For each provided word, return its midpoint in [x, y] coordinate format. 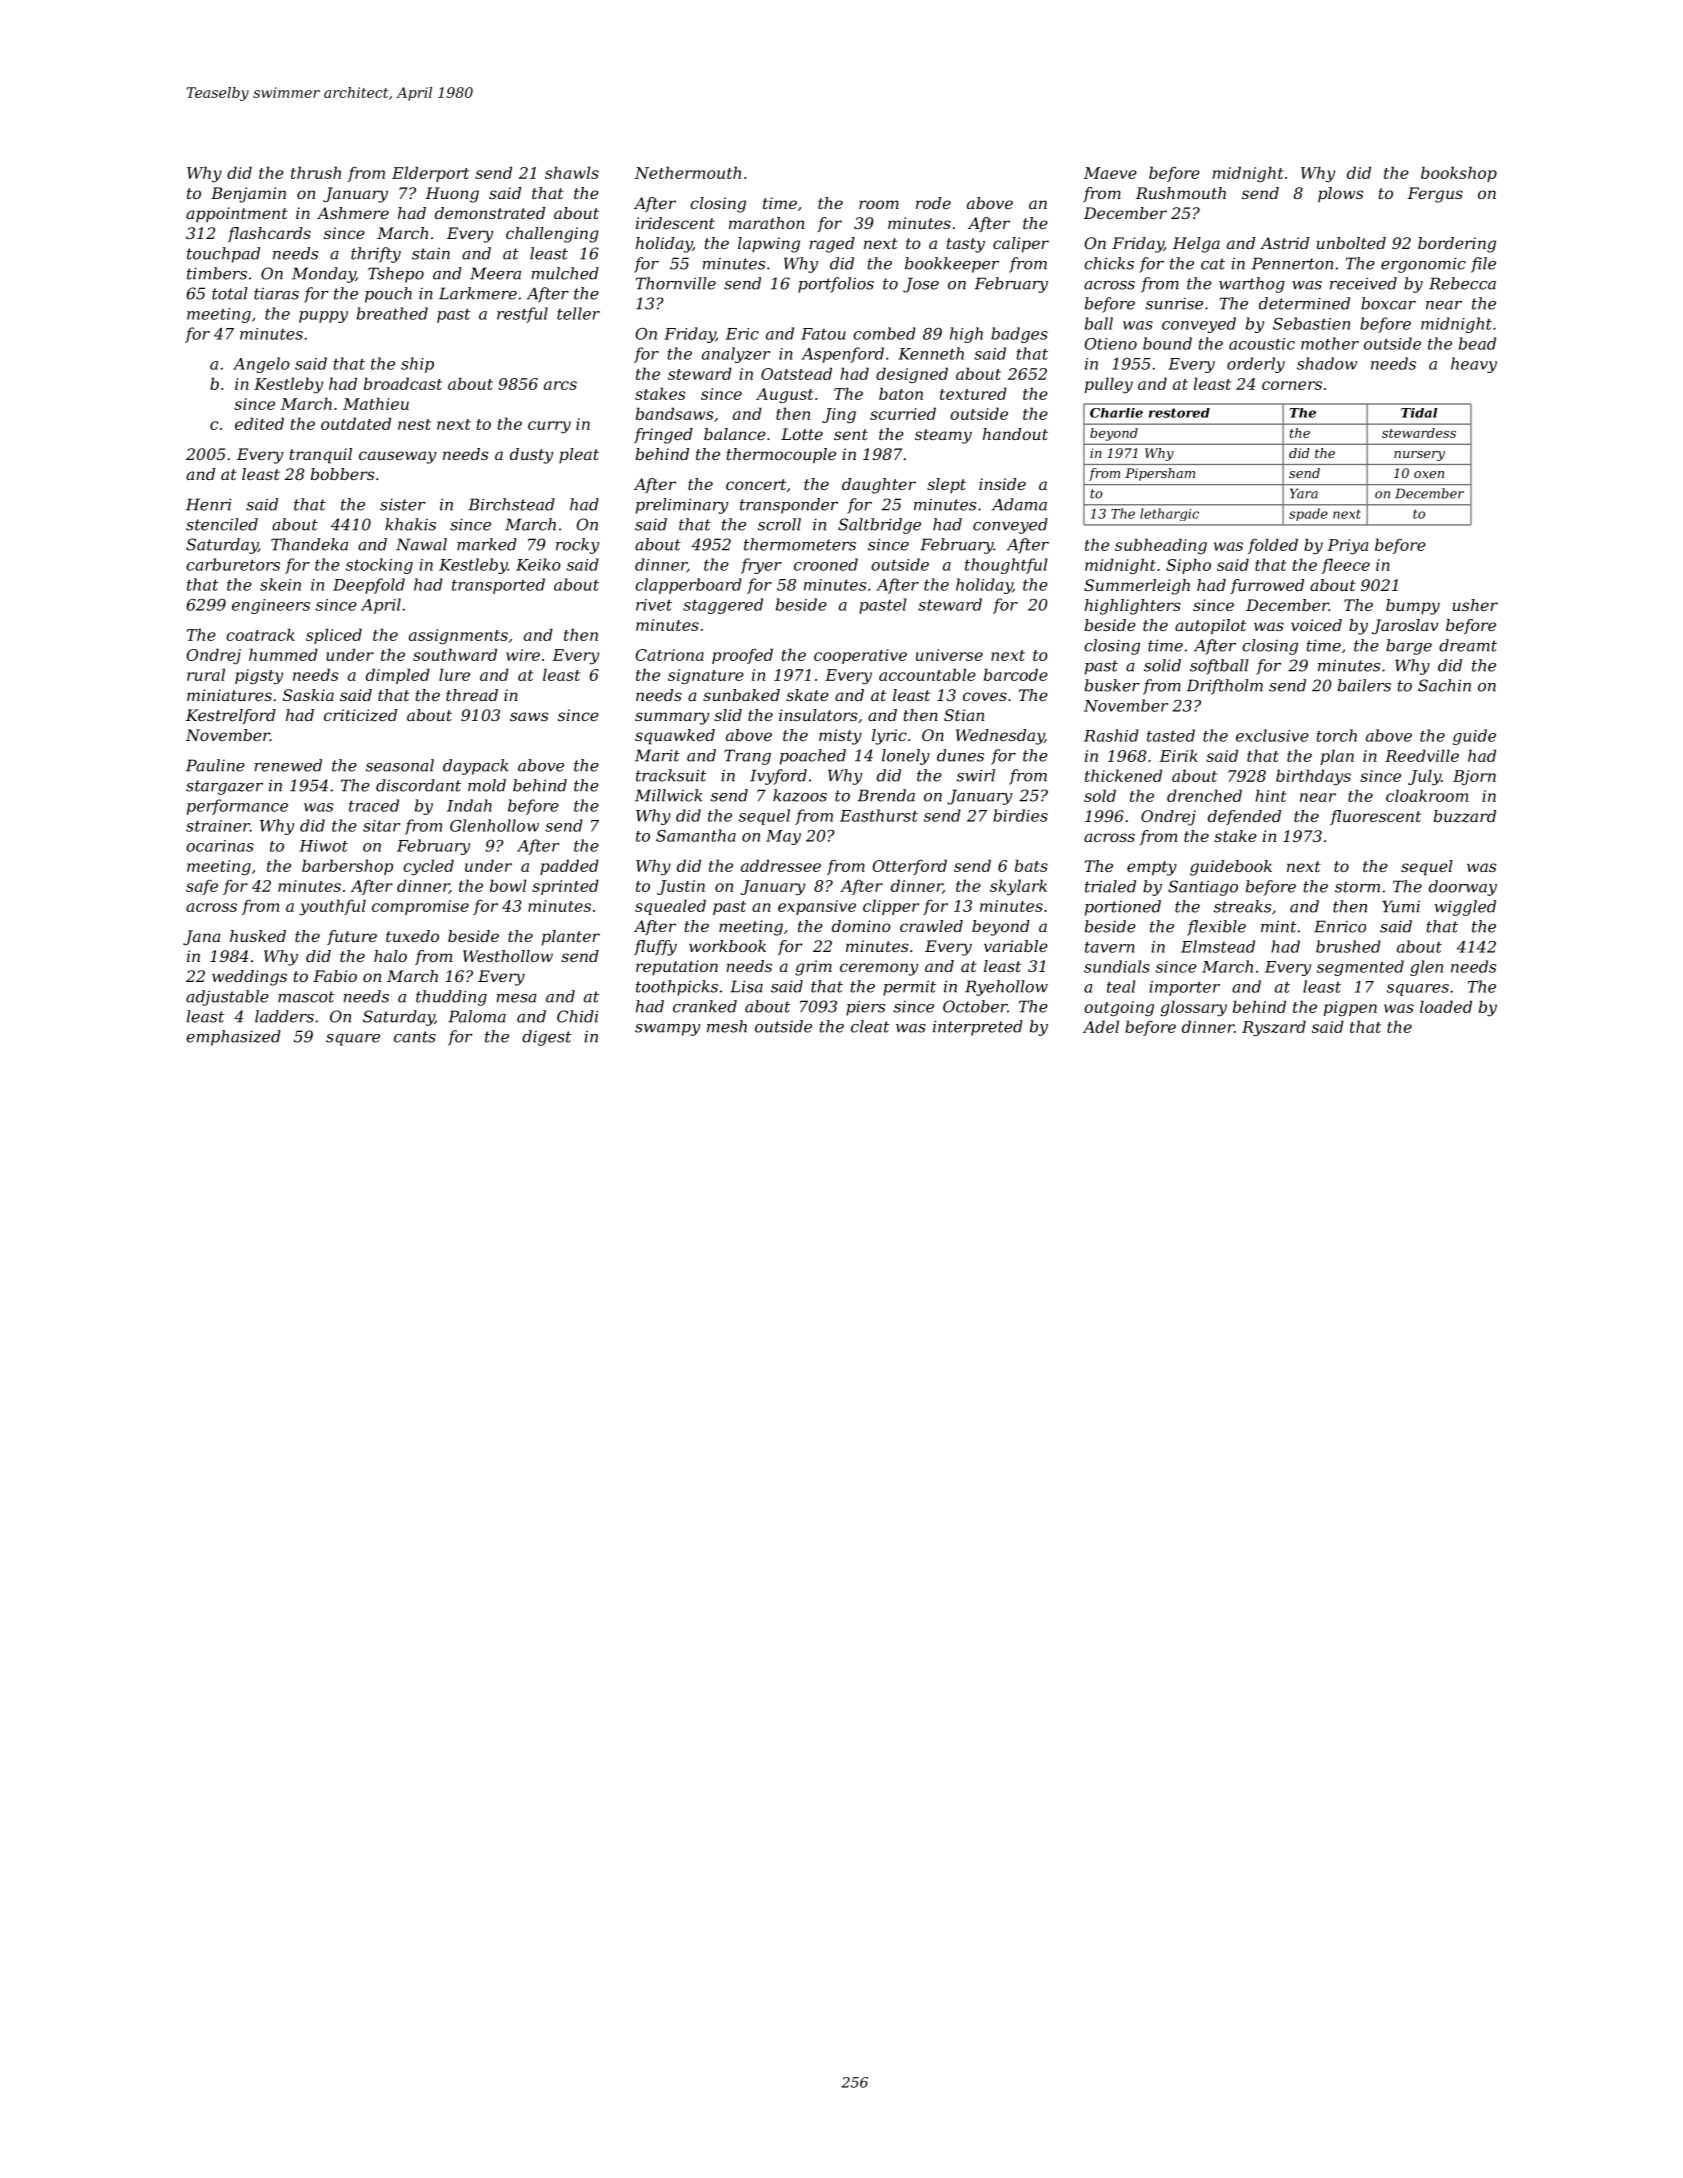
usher [1475, 605]
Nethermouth [688, 172]
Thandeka [309, 544]
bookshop [1459, 174]
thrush [316, 172]
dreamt [1468, 645]
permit [909, 988]
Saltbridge [879, 526]
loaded [1446, 1006]
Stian [964, 715]
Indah [469, 805]
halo [390, 956]
